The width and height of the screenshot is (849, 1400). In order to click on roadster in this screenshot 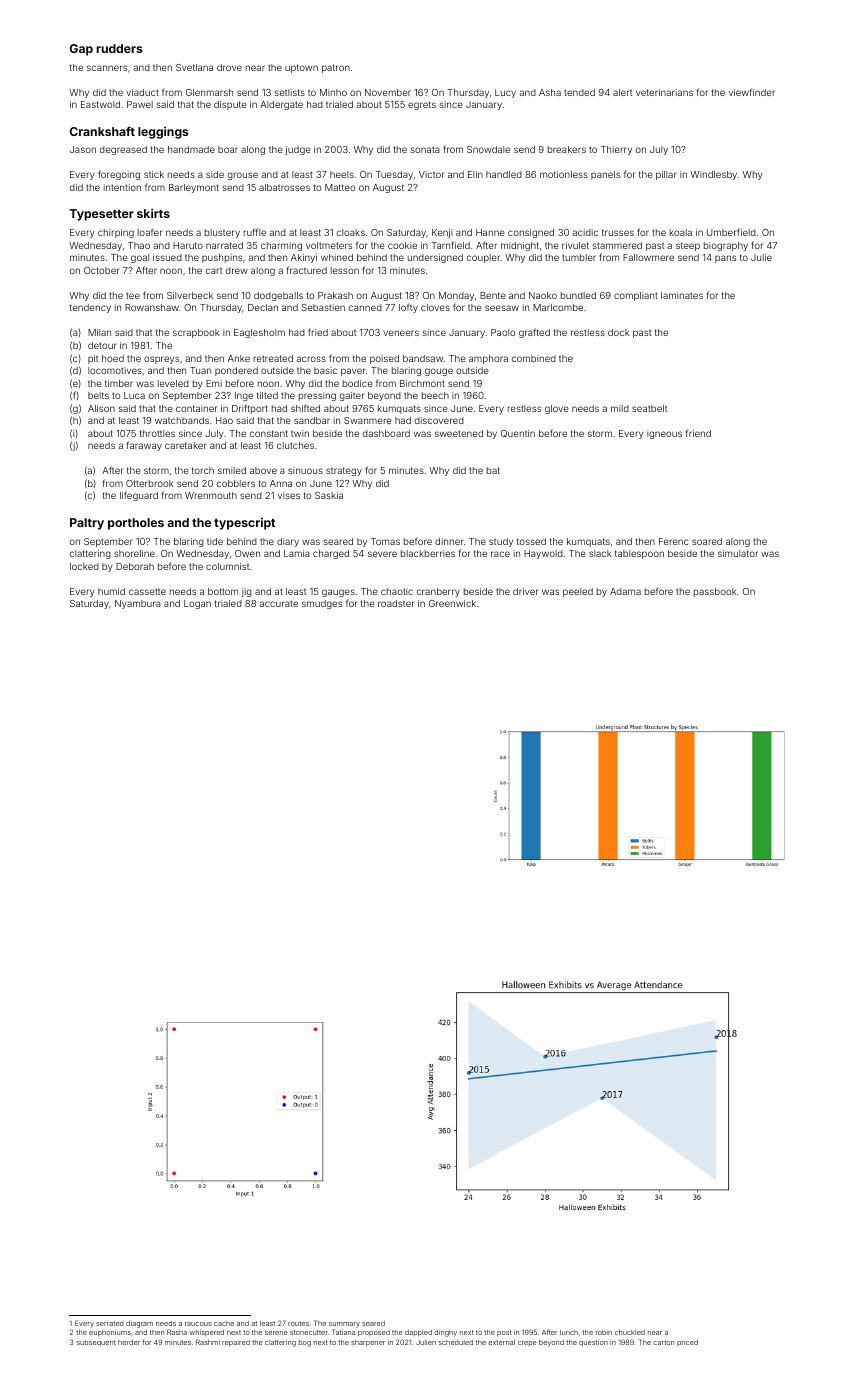, I will do `click(396, 603)`.
